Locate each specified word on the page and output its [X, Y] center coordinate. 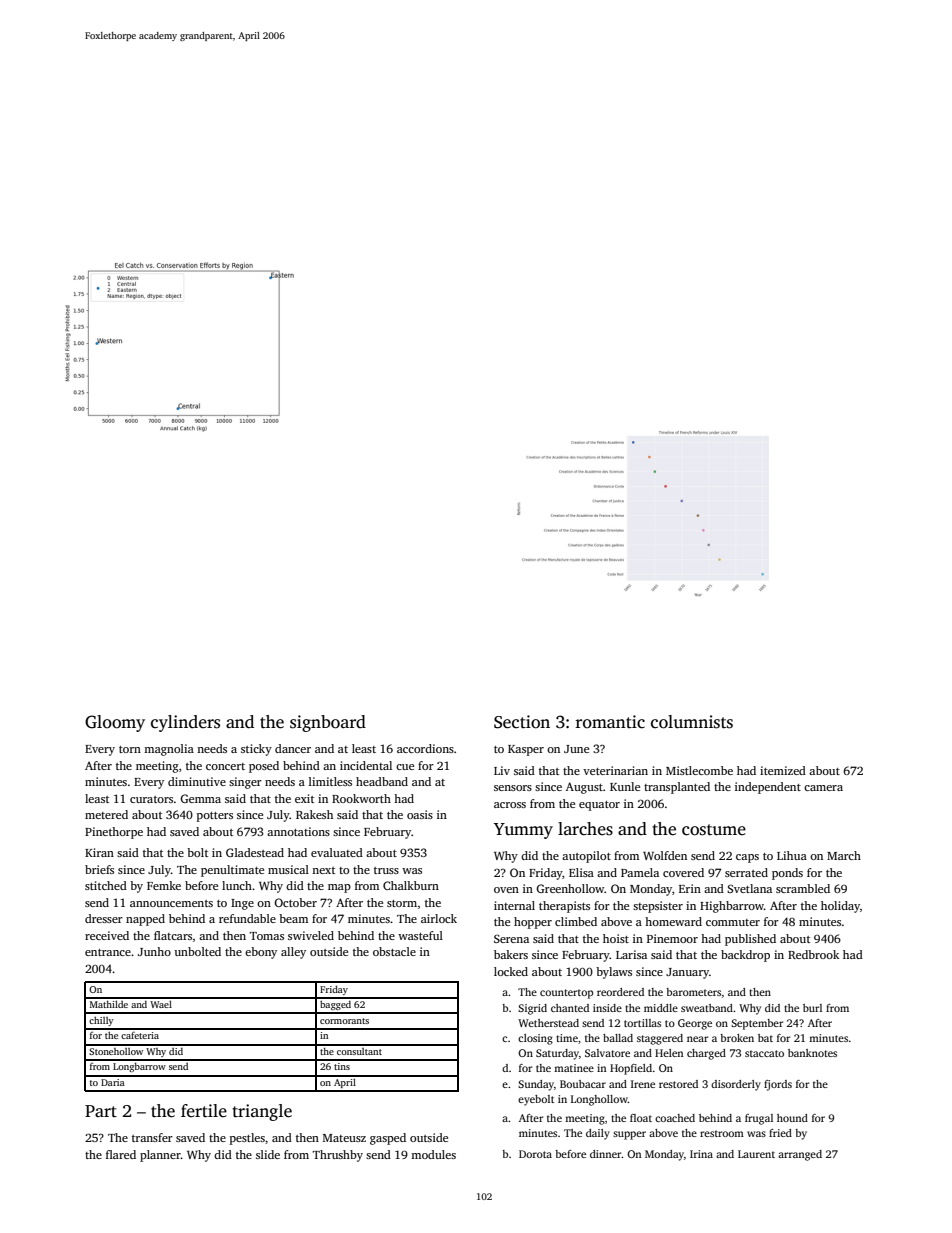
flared [121, 1154]
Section [522, 722]
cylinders [185, 723]
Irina [701, 1154]
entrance [108, 952]
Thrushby [338, 1156]
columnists [692, 722]
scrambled [803, 888]
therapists [564, 907]
